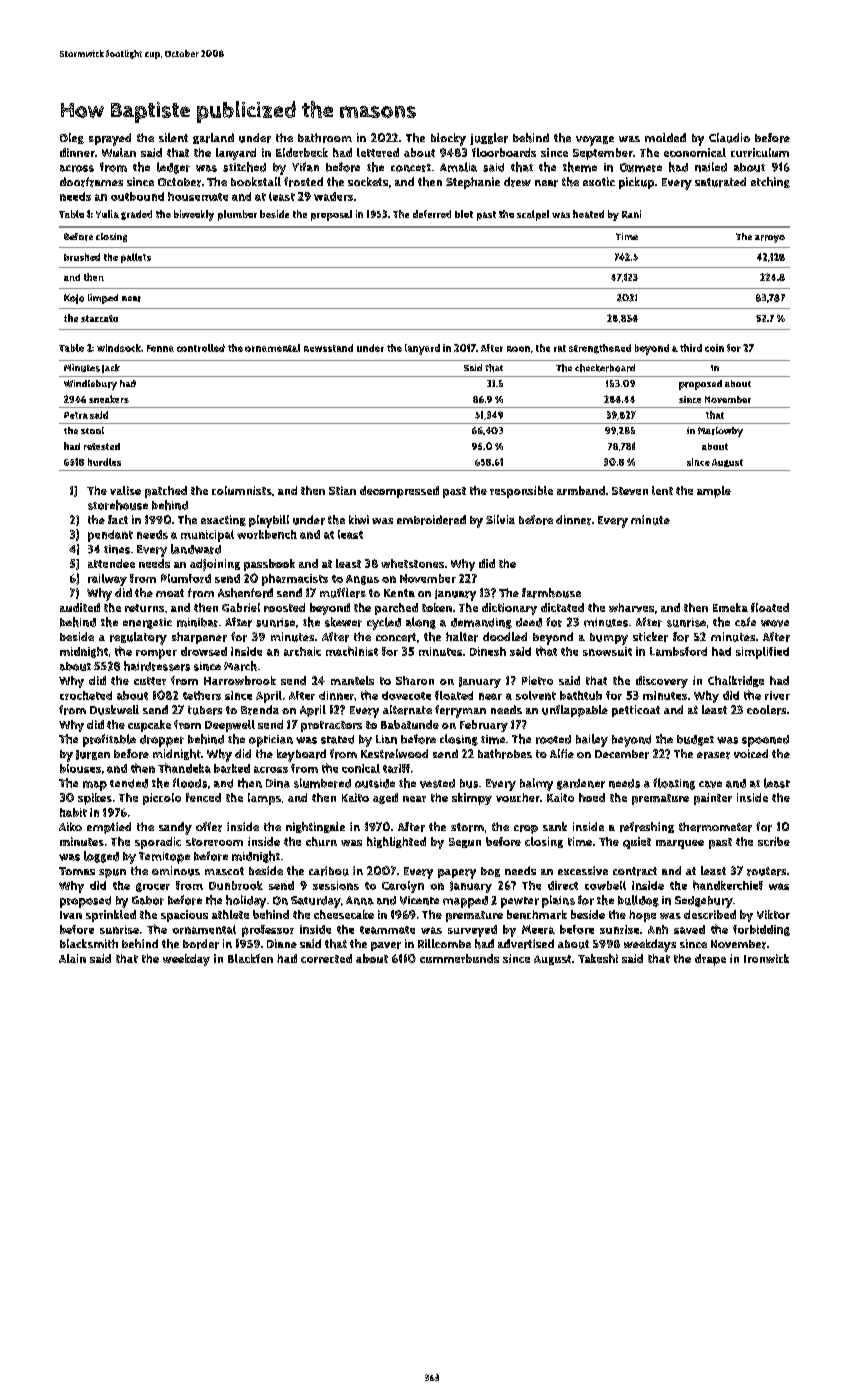 This document has width=849, height=1400. Describe the element at coordinates (72, 958) in the document. I see `Alain` at that location.
